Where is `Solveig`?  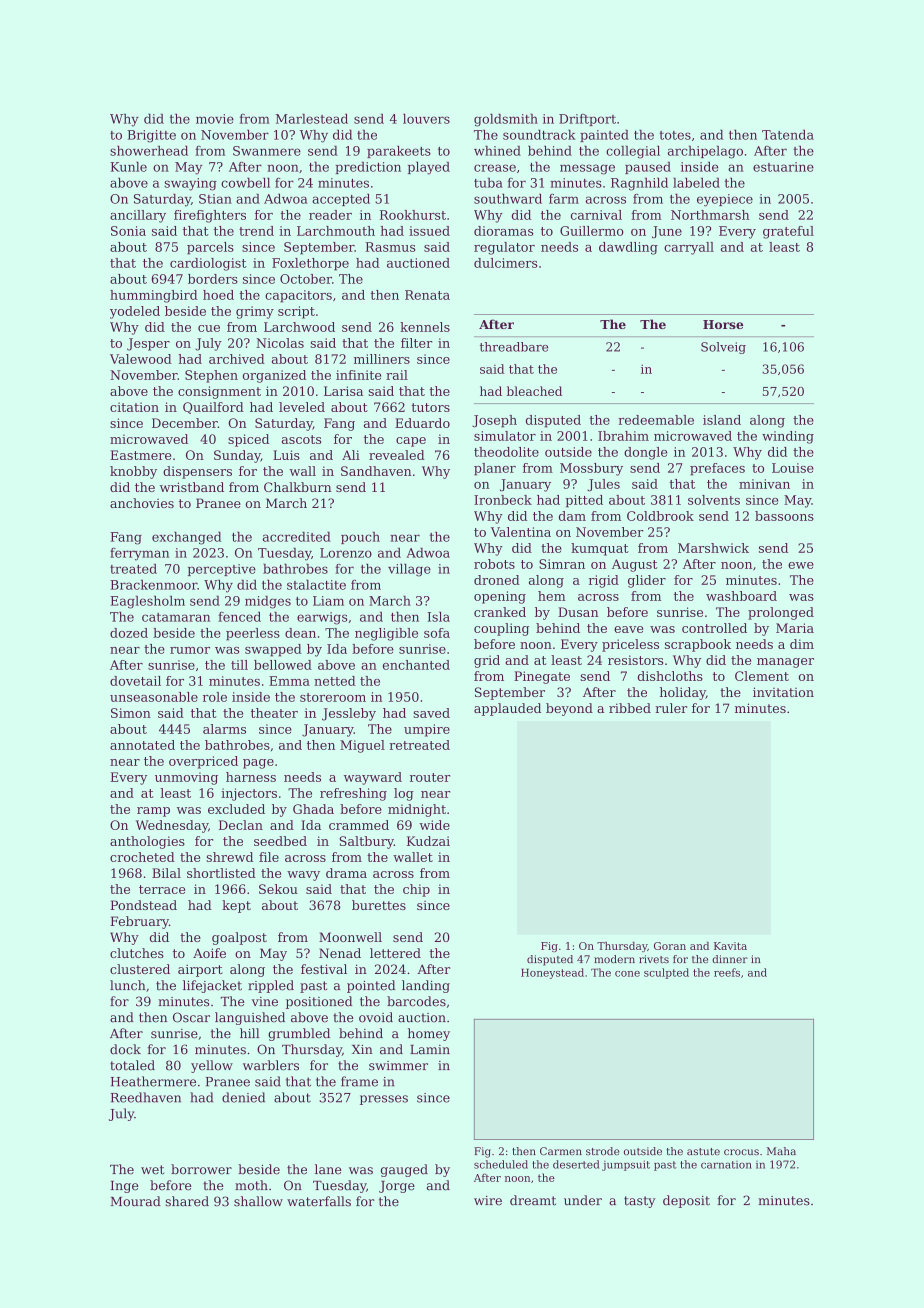
Solveig is located at coordinates (723, 348).
